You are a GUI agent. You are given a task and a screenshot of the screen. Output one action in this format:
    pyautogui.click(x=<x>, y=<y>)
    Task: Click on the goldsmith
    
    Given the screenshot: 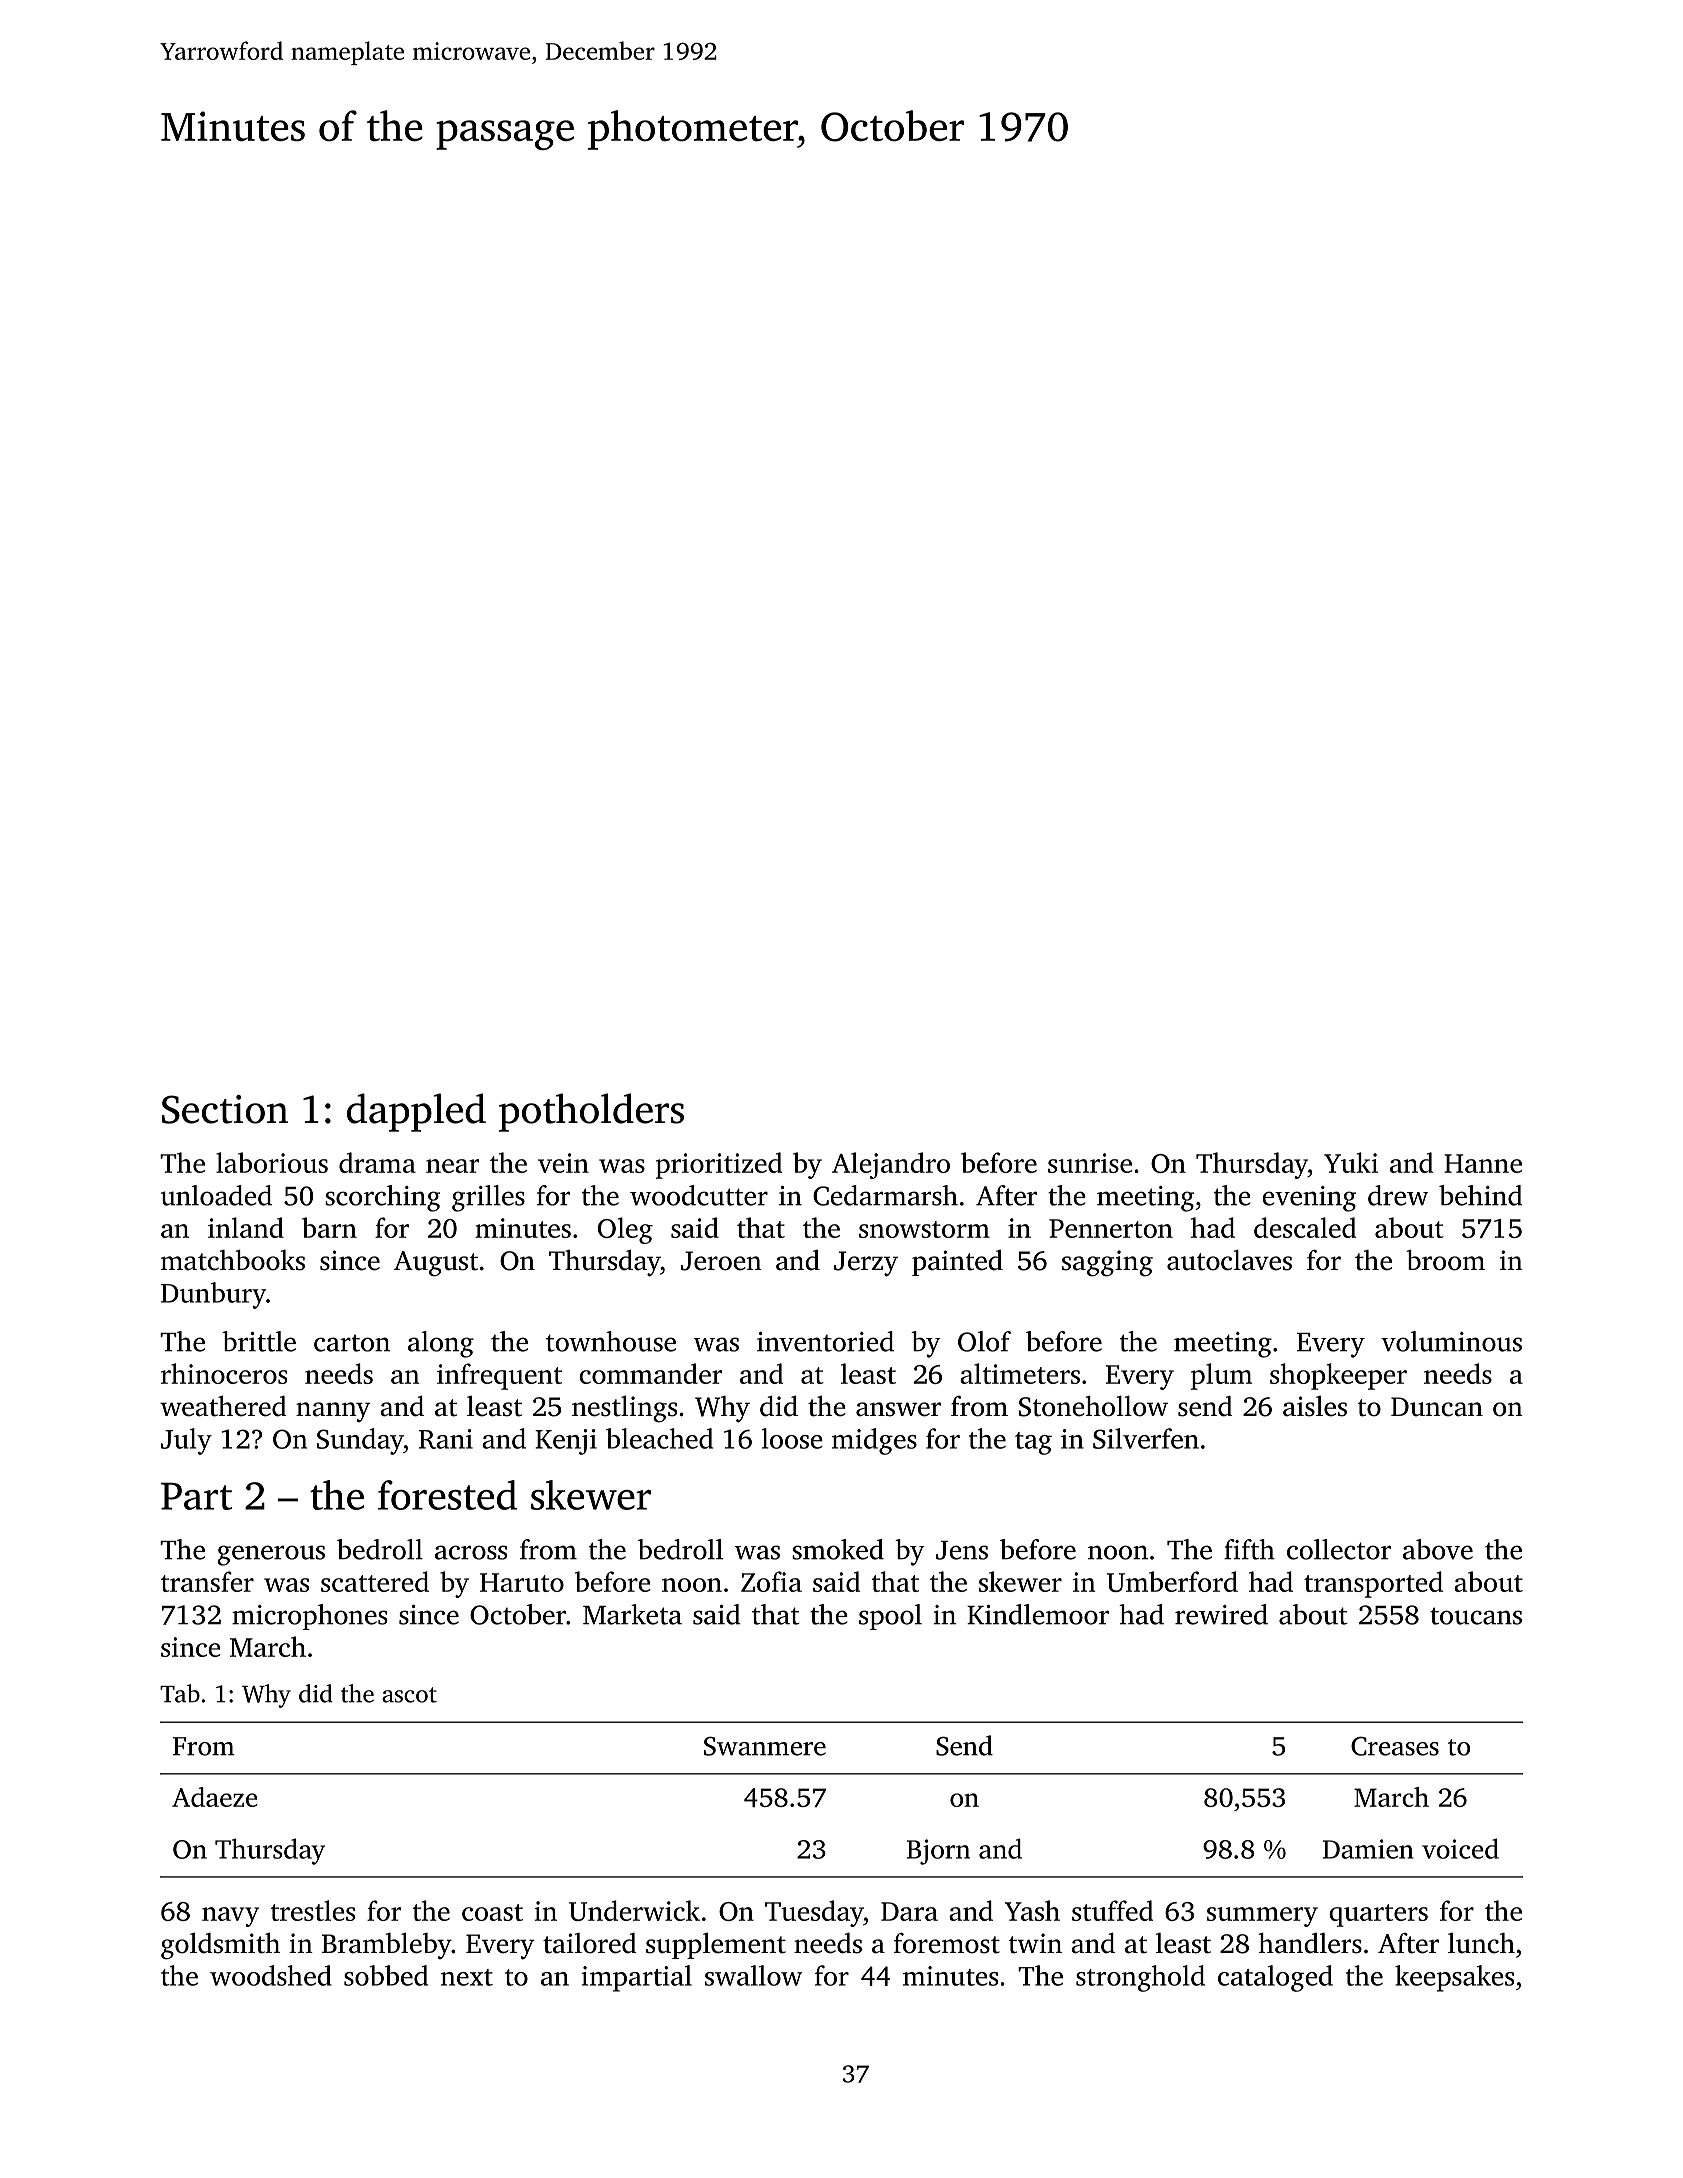 What is the action you would take?
    pyautogui.click(x=220, y=1946)
